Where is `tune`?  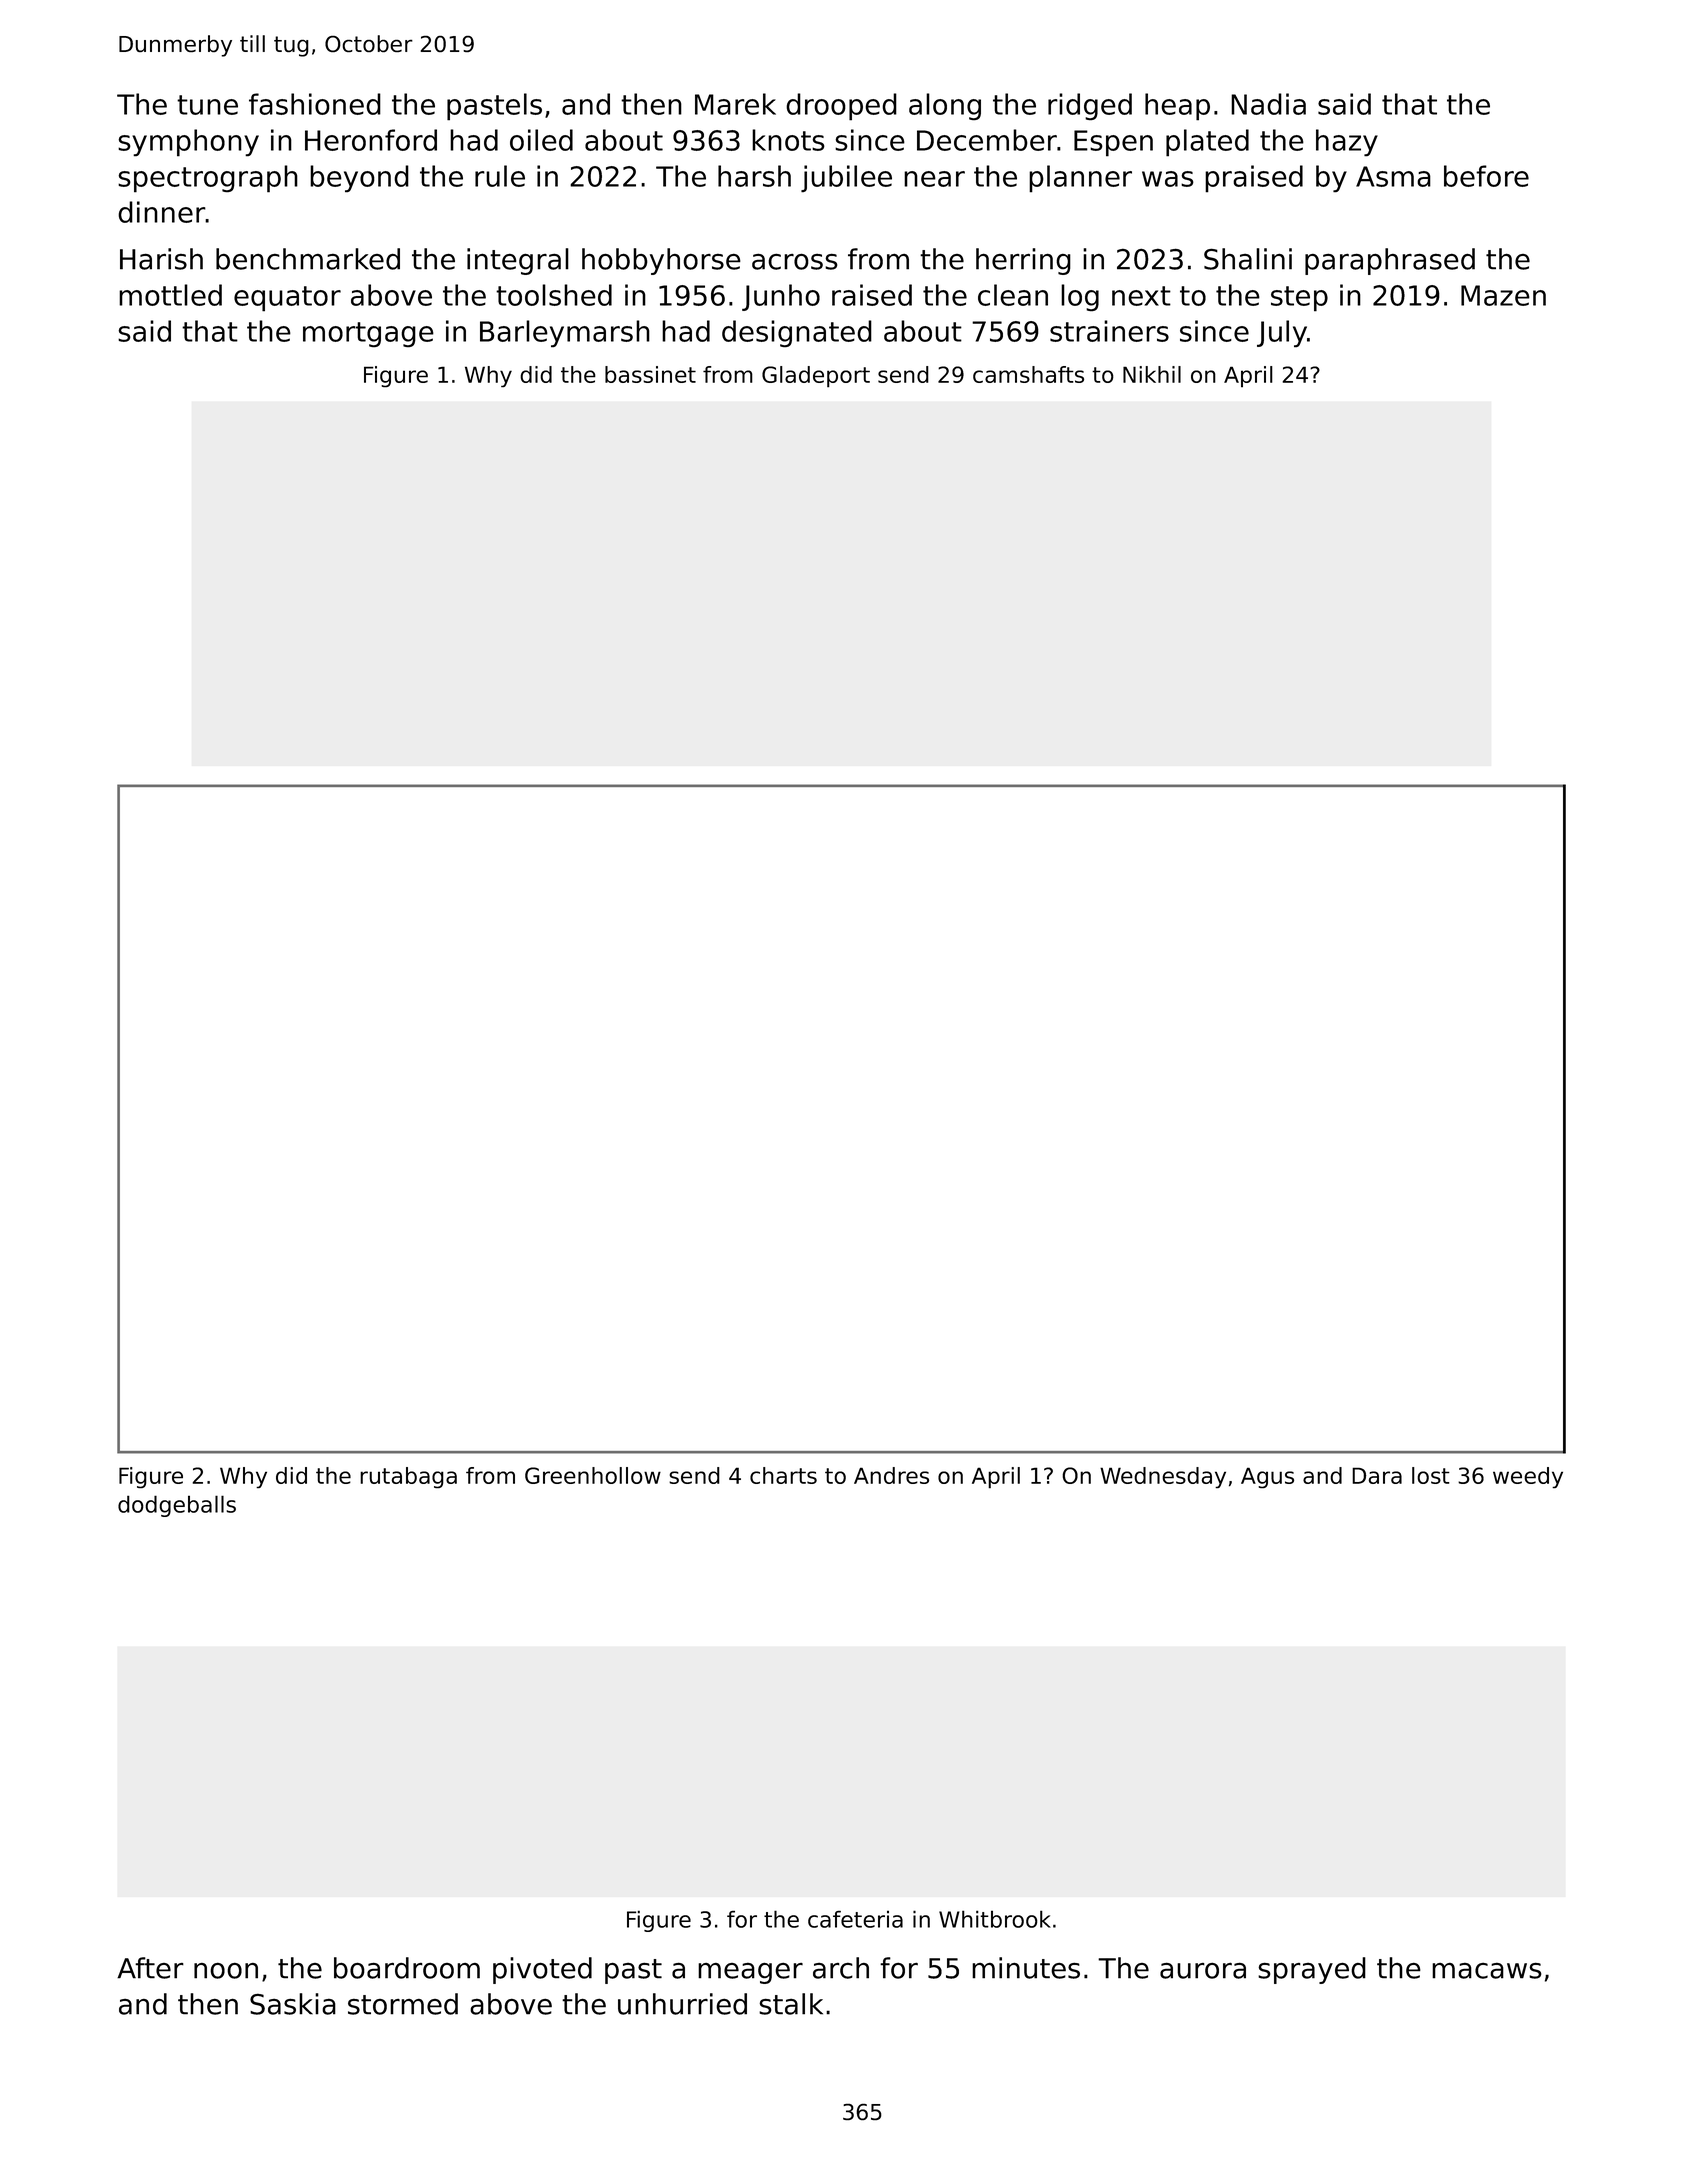
tune is located at coordinates (207, 105).
